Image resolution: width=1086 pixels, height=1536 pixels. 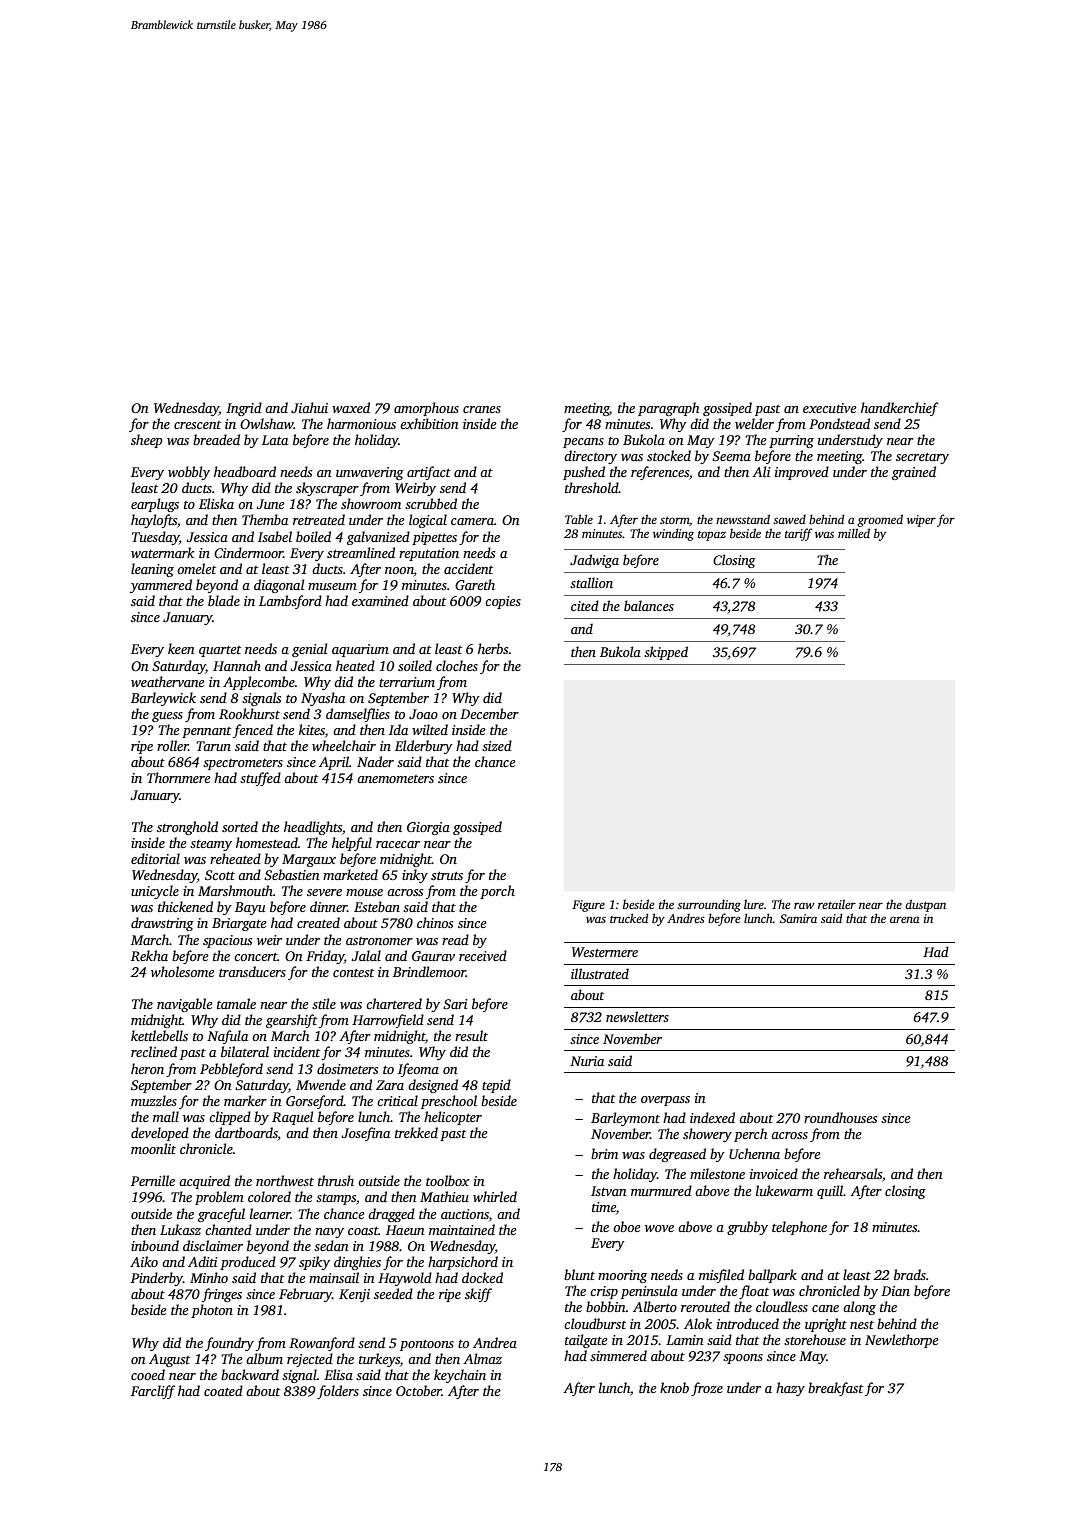 What do you see at coordinates (925, 905) in the screenshot?
I see `dustpan` at bounding box center [925, 905].
